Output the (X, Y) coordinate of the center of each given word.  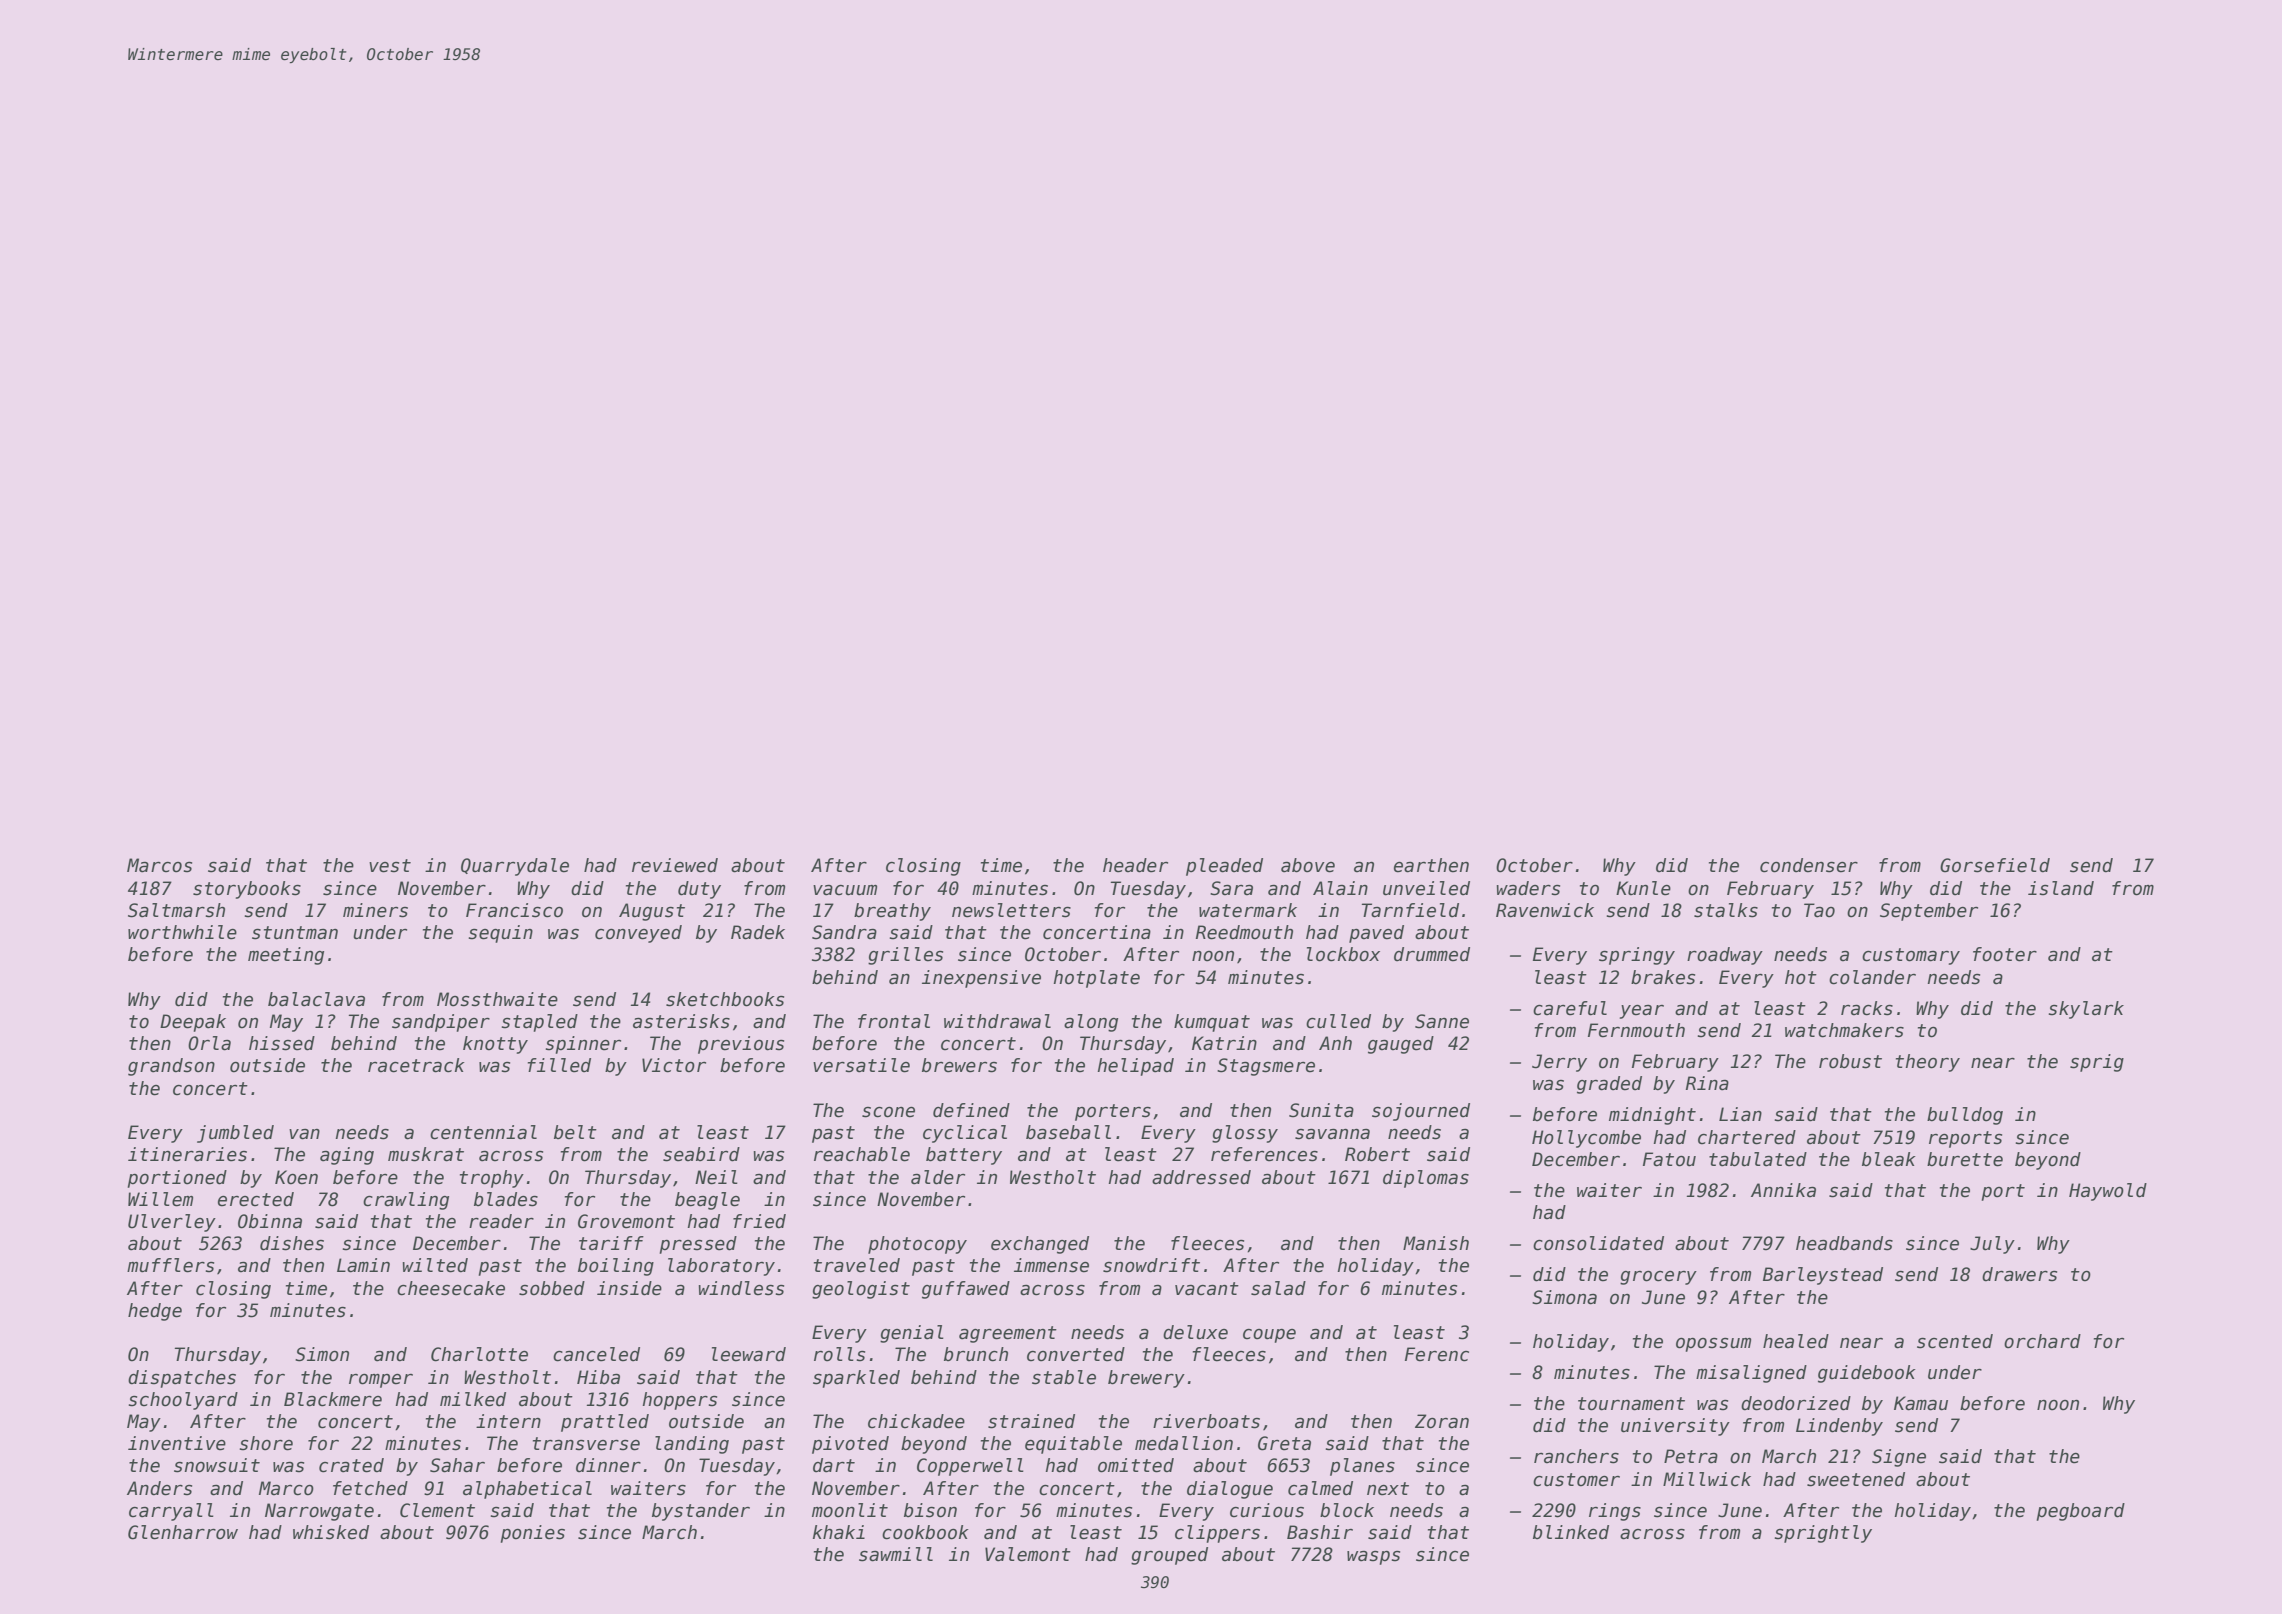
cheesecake (451, 1288)
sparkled (856, 1379)
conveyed (638, 934)
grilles (905, 956)
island (2061, 888)
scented (1955, 1341)
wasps (1373, 1558)
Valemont (1028, 1554)
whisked (331, 1532)
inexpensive (981, 979)
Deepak (193, 1023)
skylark (2086, 1010)
